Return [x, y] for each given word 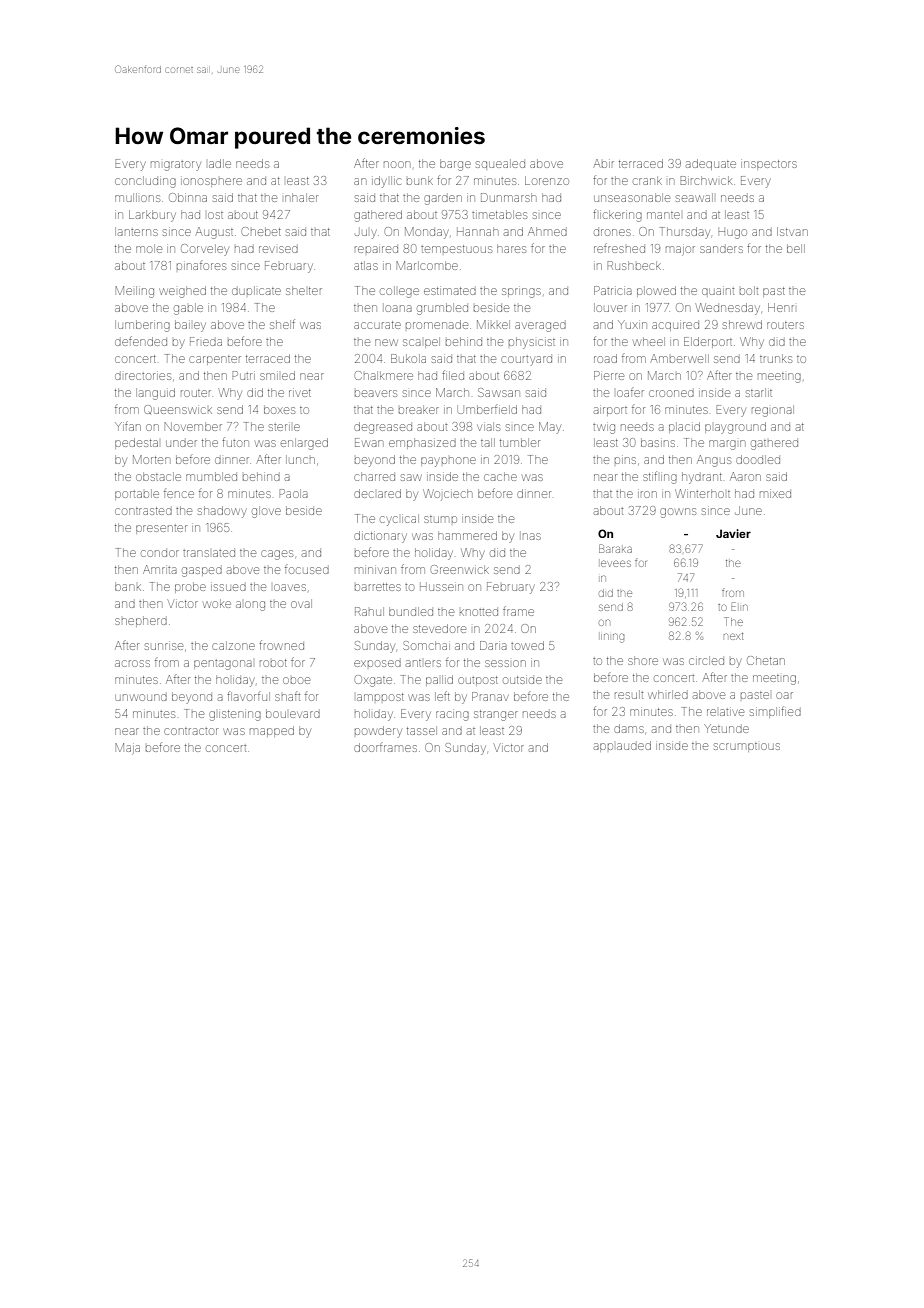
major [680, 251]
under [181, 443]
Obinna [188, 197]
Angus [714, 461]
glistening [235, 715]
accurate [377, 325]
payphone [448, 462]
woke [217, 603]
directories [143, 376]
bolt [749, 290]
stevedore [439, 628]
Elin [739, 606]
